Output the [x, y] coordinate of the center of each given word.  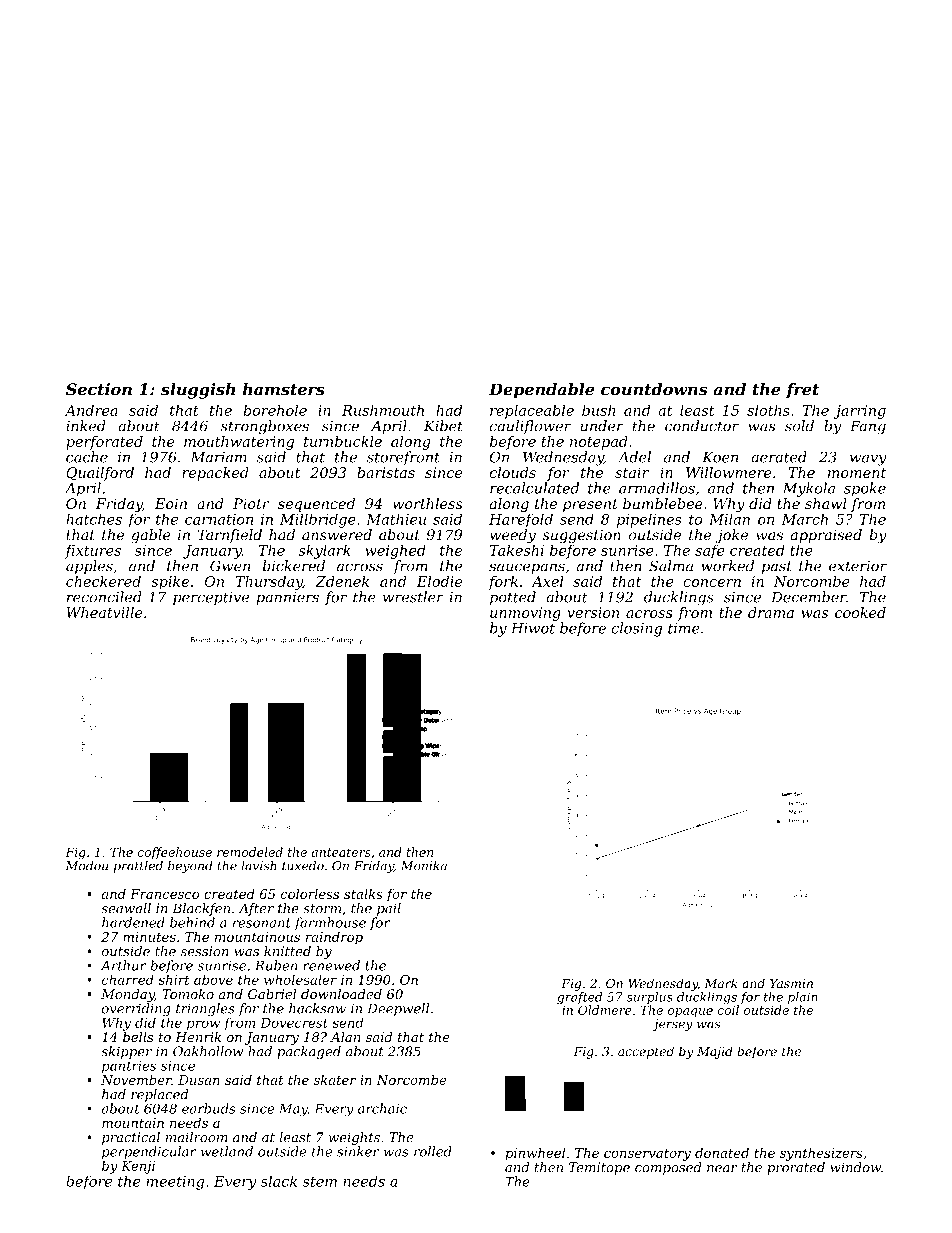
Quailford [100, 474]
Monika [424, 866]
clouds [513, 472]
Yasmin [791, 983]
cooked [860, 612]
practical [131, 1138]
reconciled [104, 597]
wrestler [413, 597]
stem [320, 1182]
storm [322, 909]
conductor [702, 426]
